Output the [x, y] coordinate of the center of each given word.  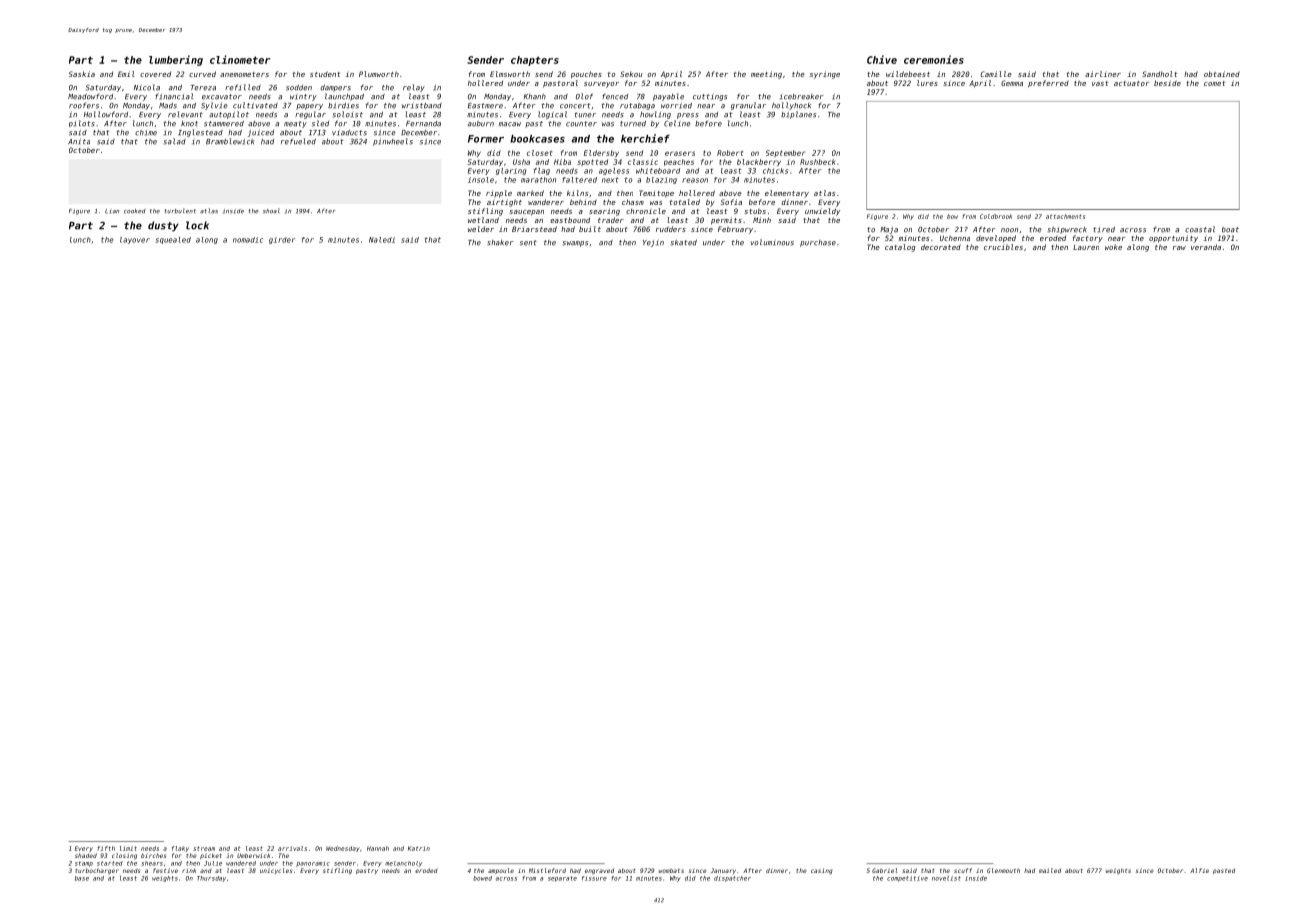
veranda [1206, 247]
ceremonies [934, 59]
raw [1179, 248]
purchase [818, 243]
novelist [946, 878]
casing [822, 871]
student [325, 74]
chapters [535, 61]
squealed [173, 240]
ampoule [501, 871]
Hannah [378, 848]
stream [204, 848]
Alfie [1199, 870]
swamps [575, 244]
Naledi [382, 240]
